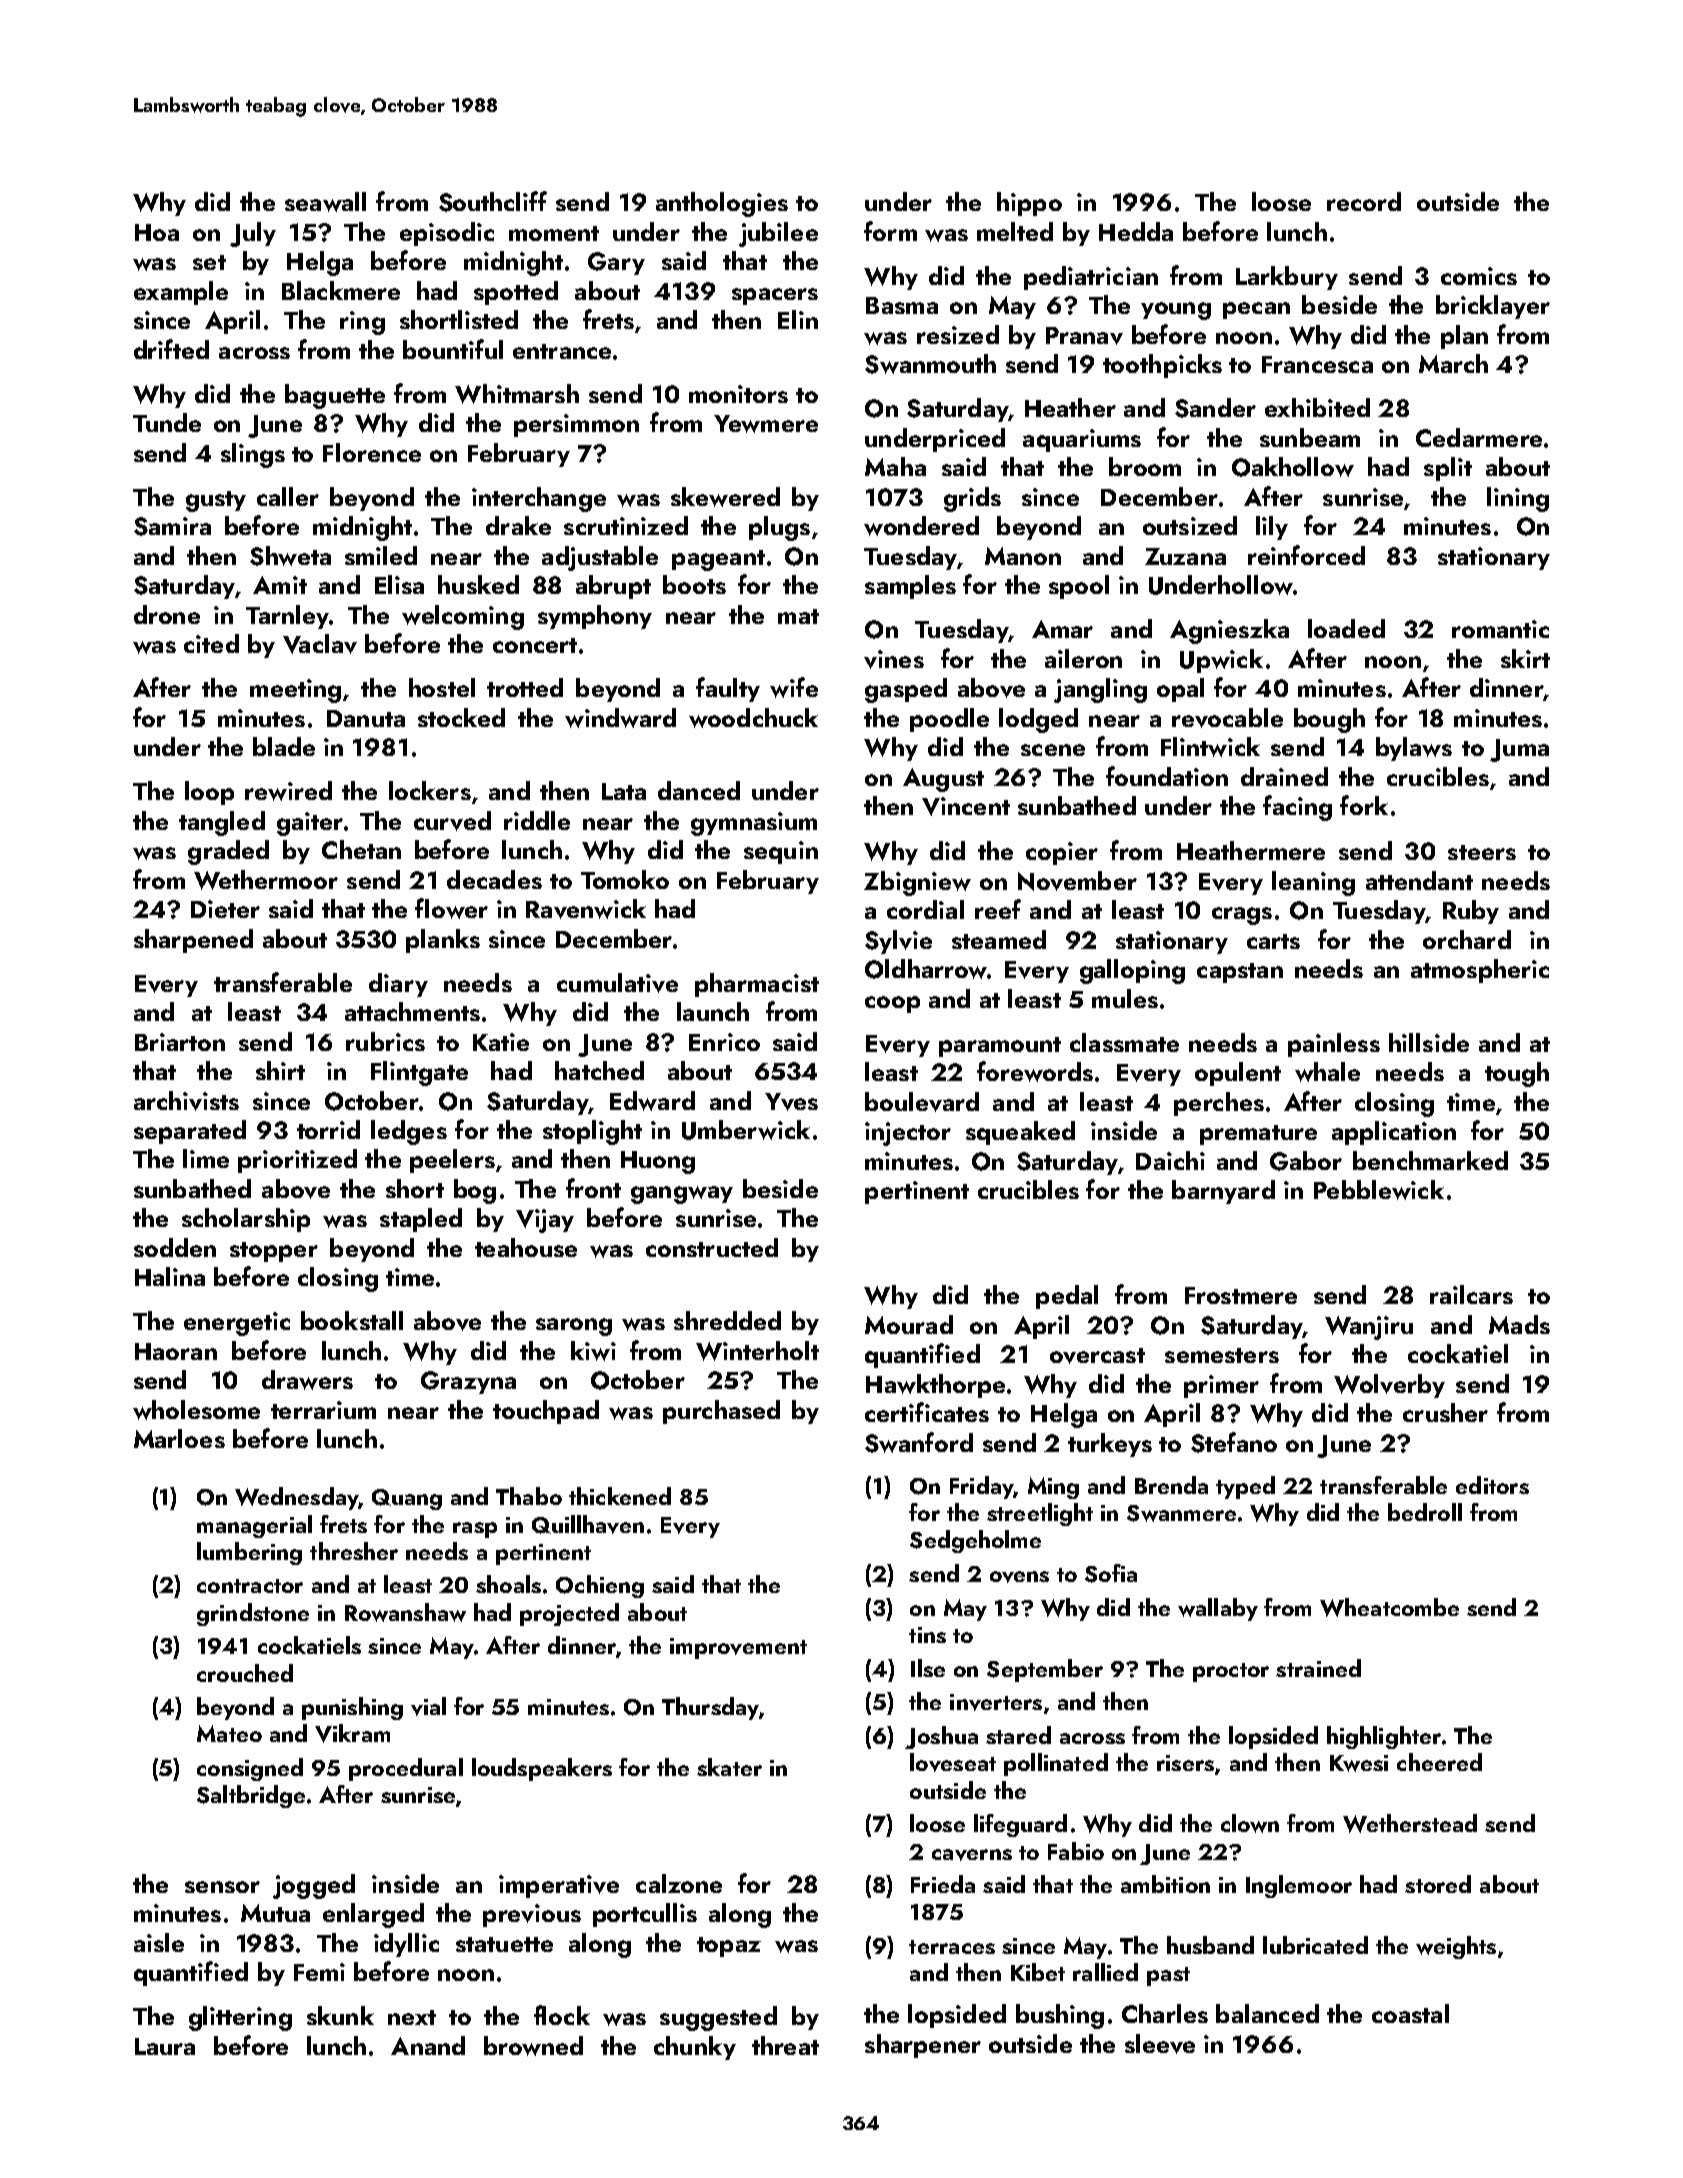 Image resolution: width=1683 pixels, height=2178 pixels. I want to click on anthologies, so click(722, 204).
